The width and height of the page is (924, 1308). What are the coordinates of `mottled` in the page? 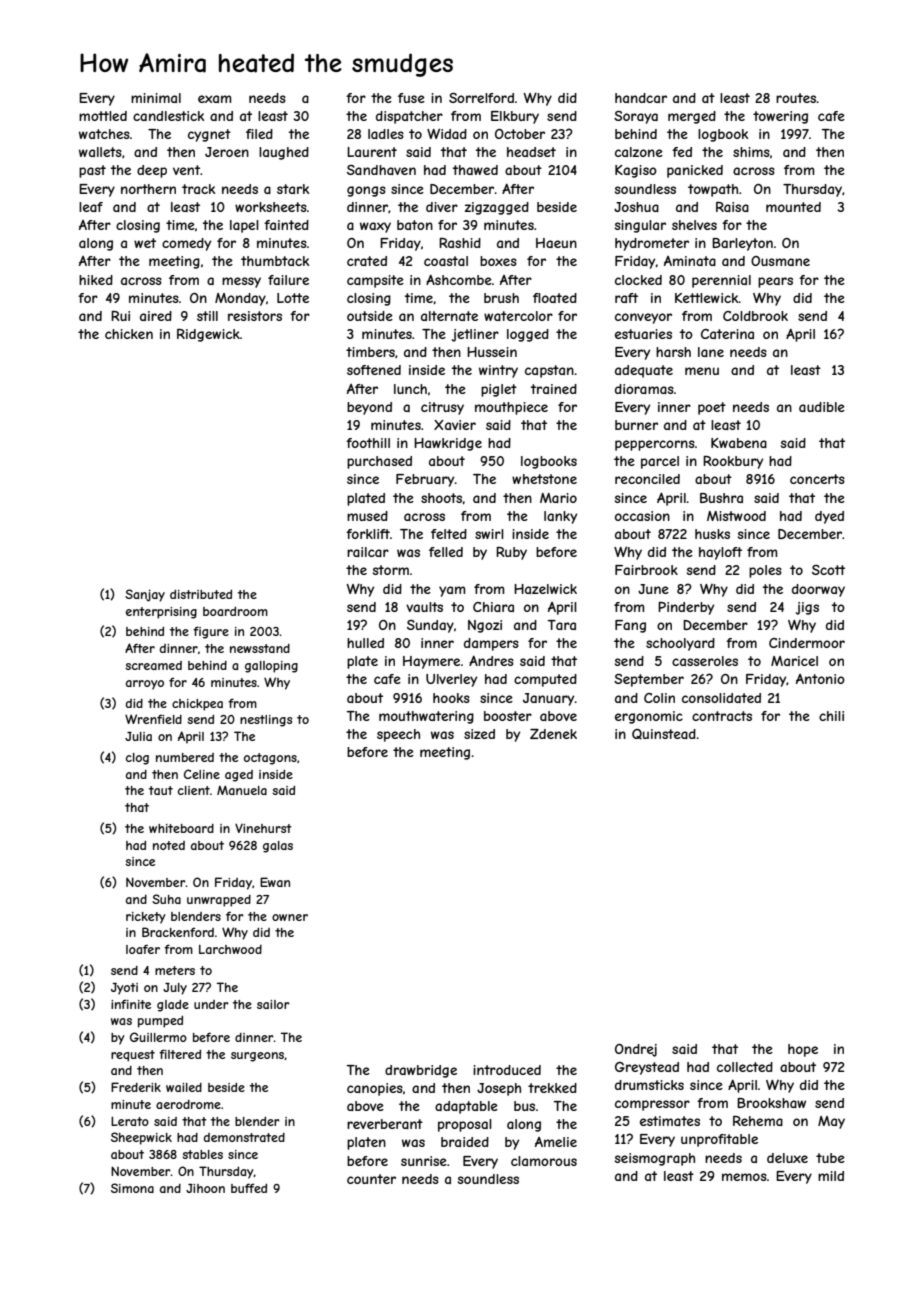 It's located at (103, 116).
